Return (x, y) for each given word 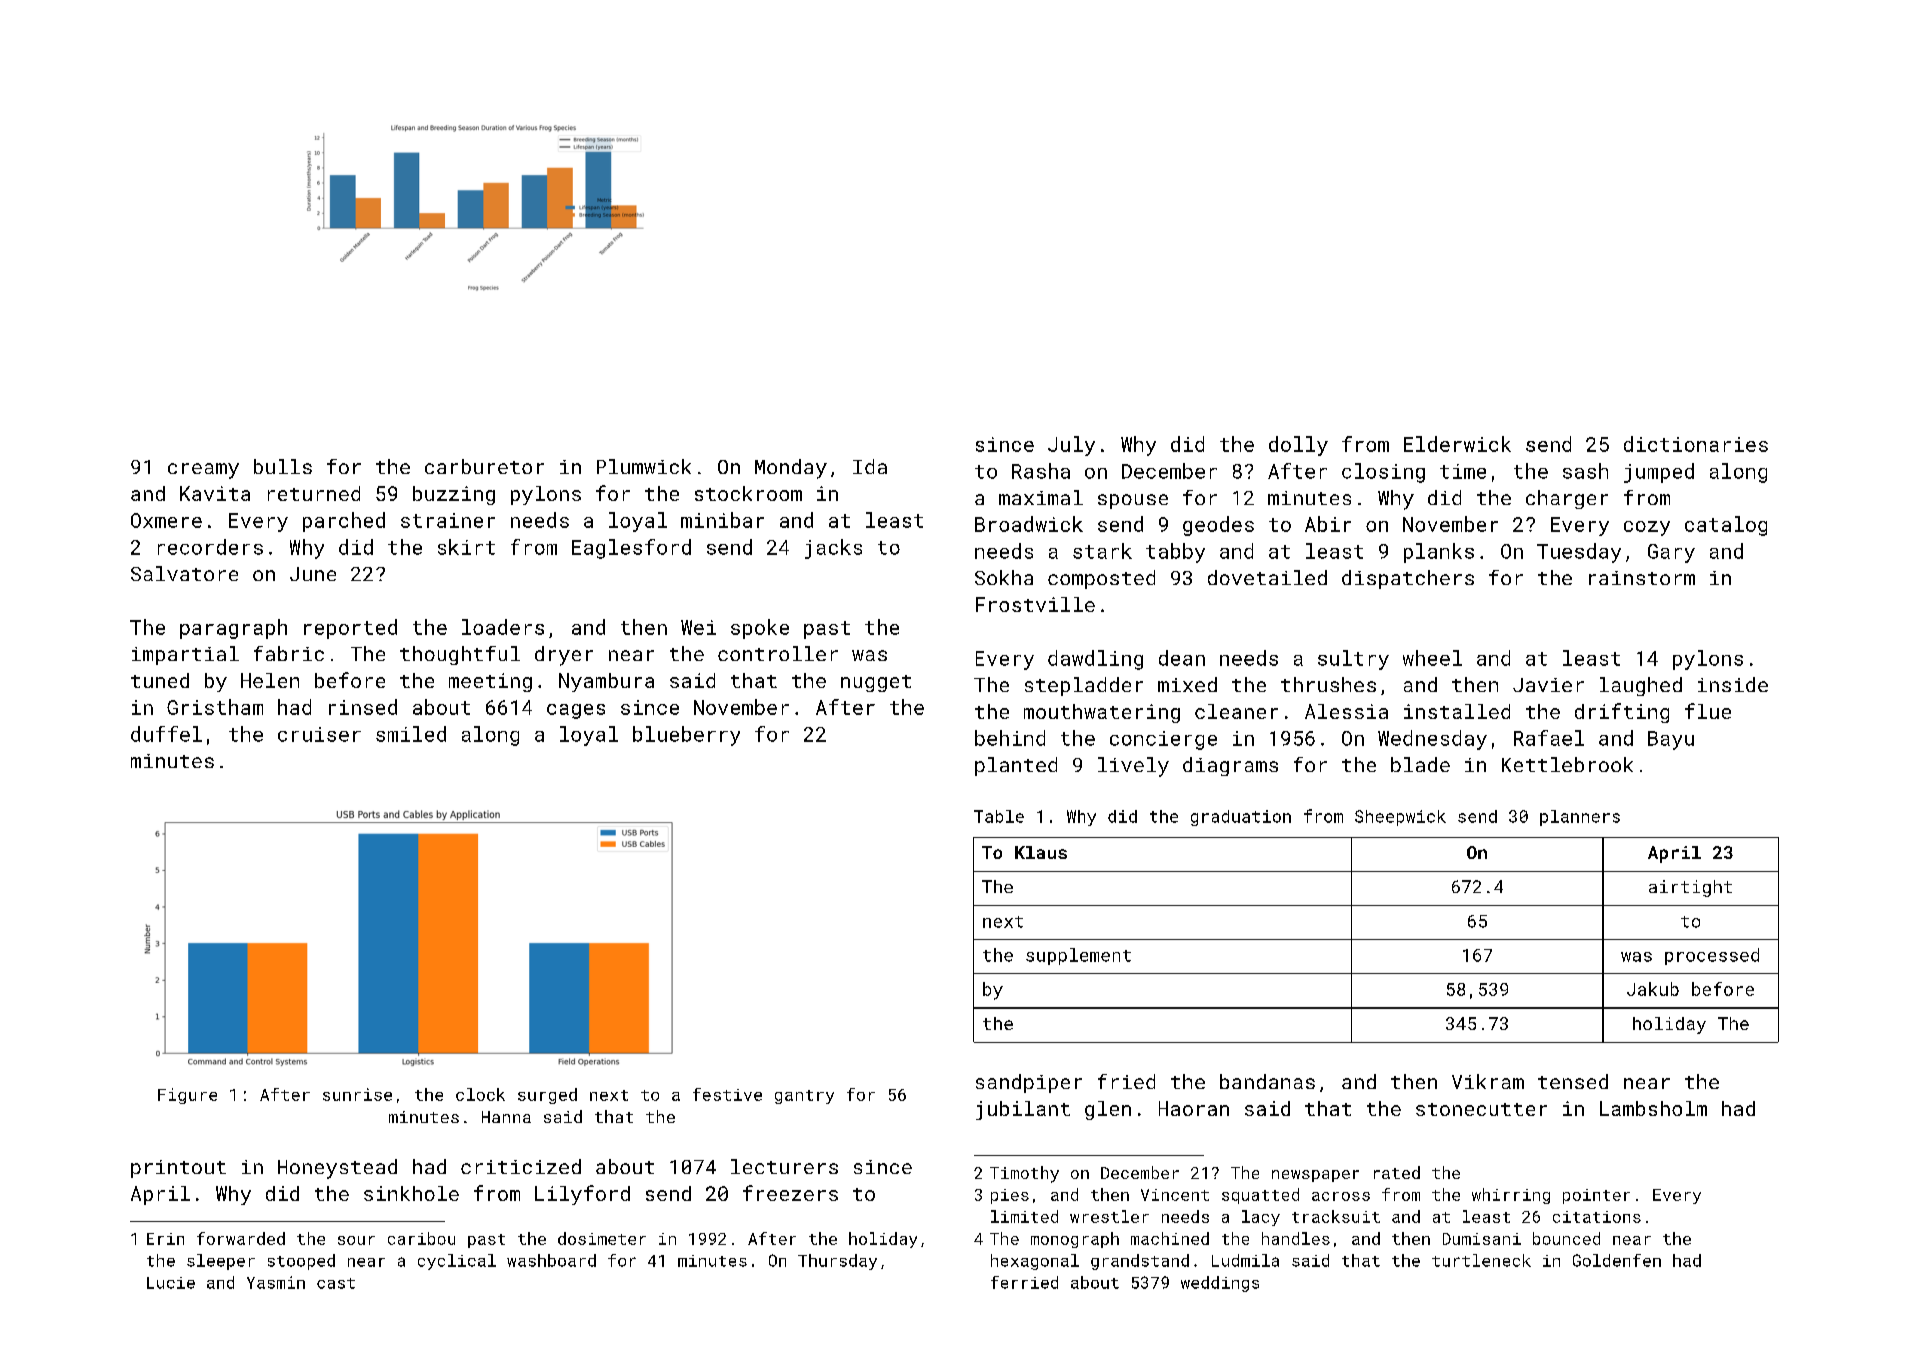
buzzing (454, 495)
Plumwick (644, 466)
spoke (760, 629)
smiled (411, 734)
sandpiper (1029, 1083)
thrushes (1328, 684)
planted (1016, 766)
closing (1383, 473)
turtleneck (1481, 1260)
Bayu (1671, 740)
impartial (185, 655)
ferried (1024, 1282)
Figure (187, 1096)
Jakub (1653, 989)
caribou (421, 1238)
